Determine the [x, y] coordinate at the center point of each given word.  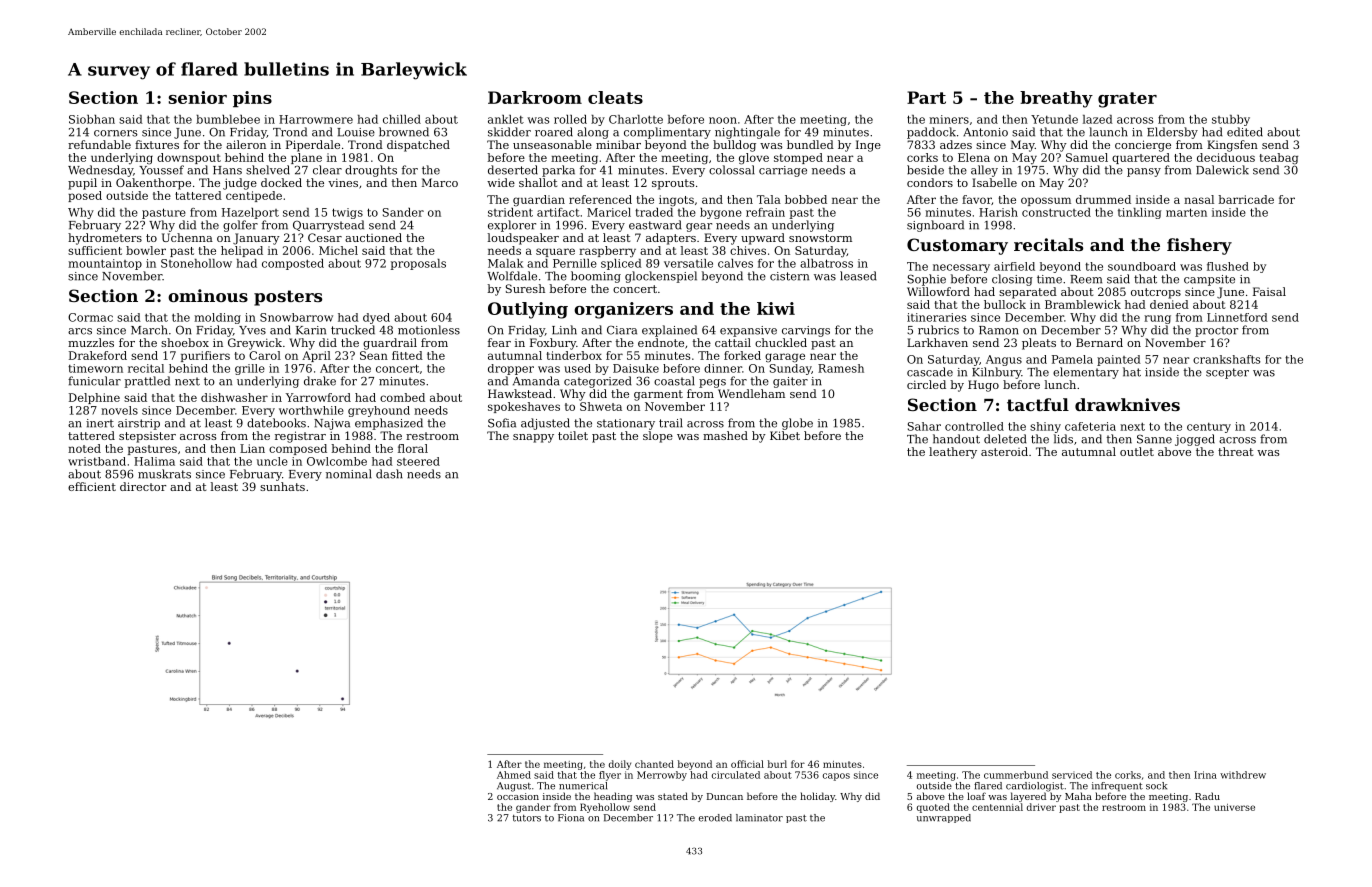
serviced [1072, 775]
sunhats [282, 486]
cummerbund [1016, 775]
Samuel [1087, 157]
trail [671, 423]
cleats [615, 97]
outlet [1137, 451]
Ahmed [514, 775]
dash [389, 474]
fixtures [157, 144]
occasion [518, 796]
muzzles [91, 342]
